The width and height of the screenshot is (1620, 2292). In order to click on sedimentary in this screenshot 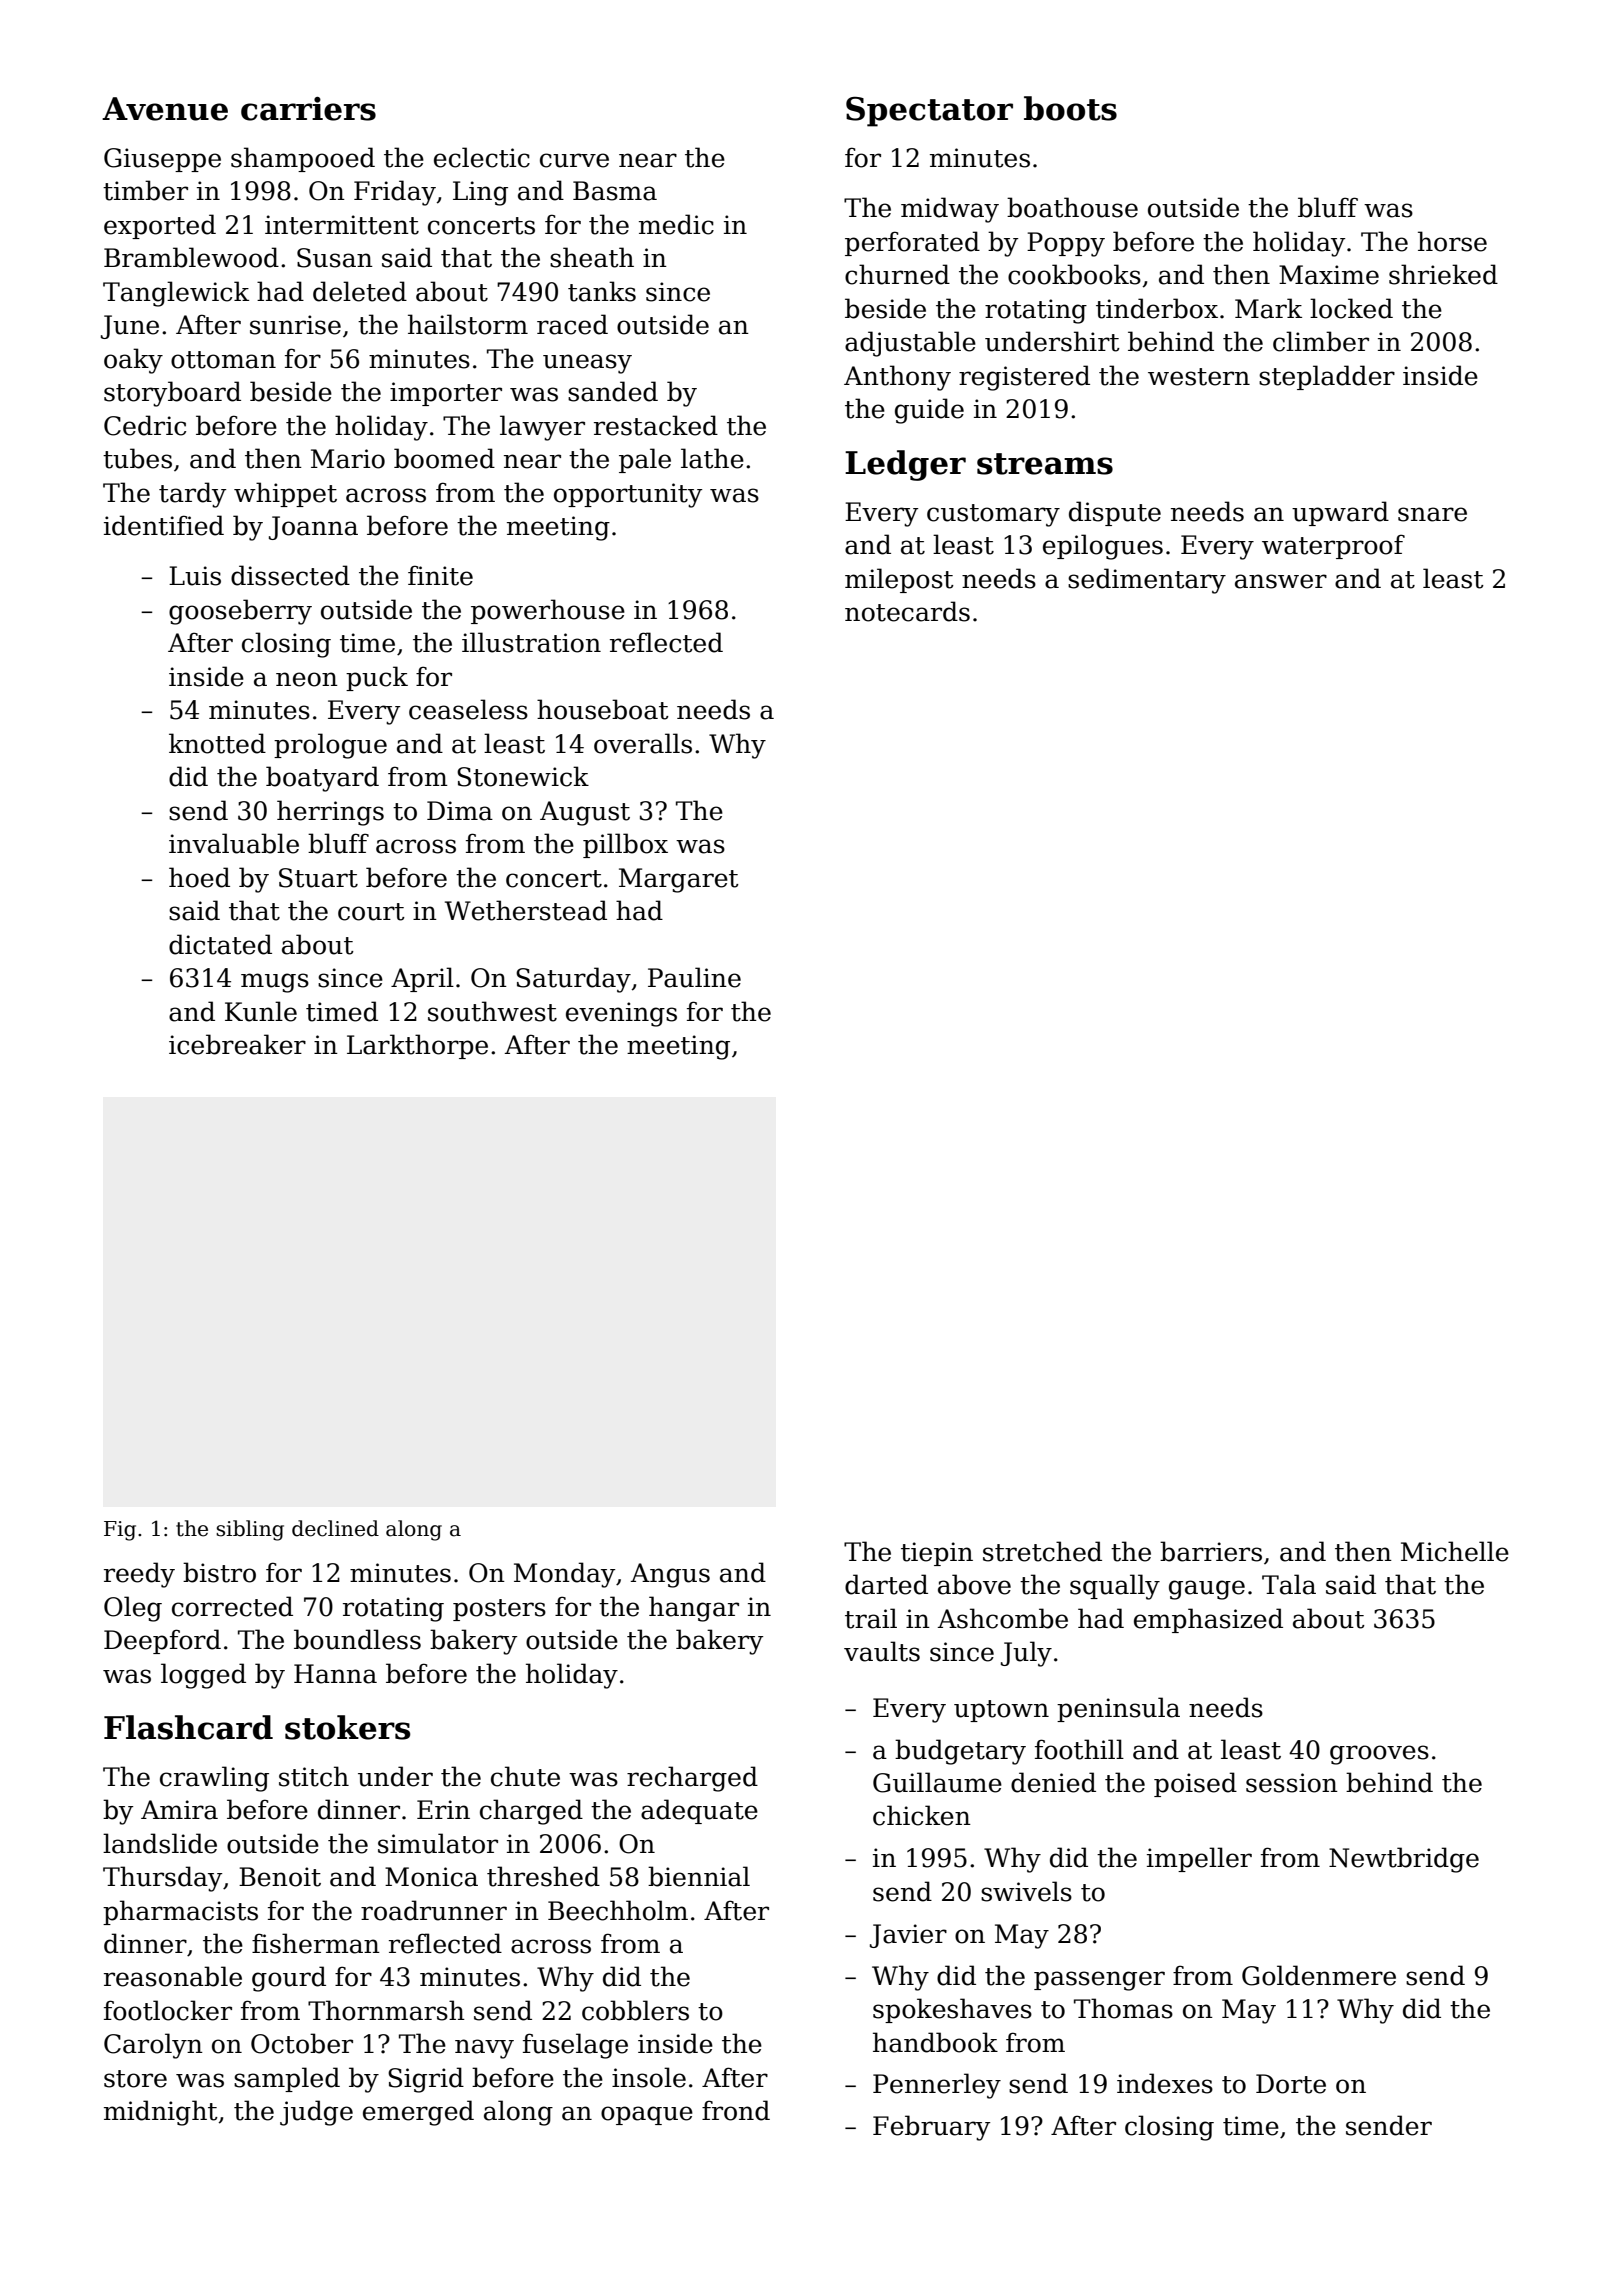, I will do `click(1147, 581)`.
